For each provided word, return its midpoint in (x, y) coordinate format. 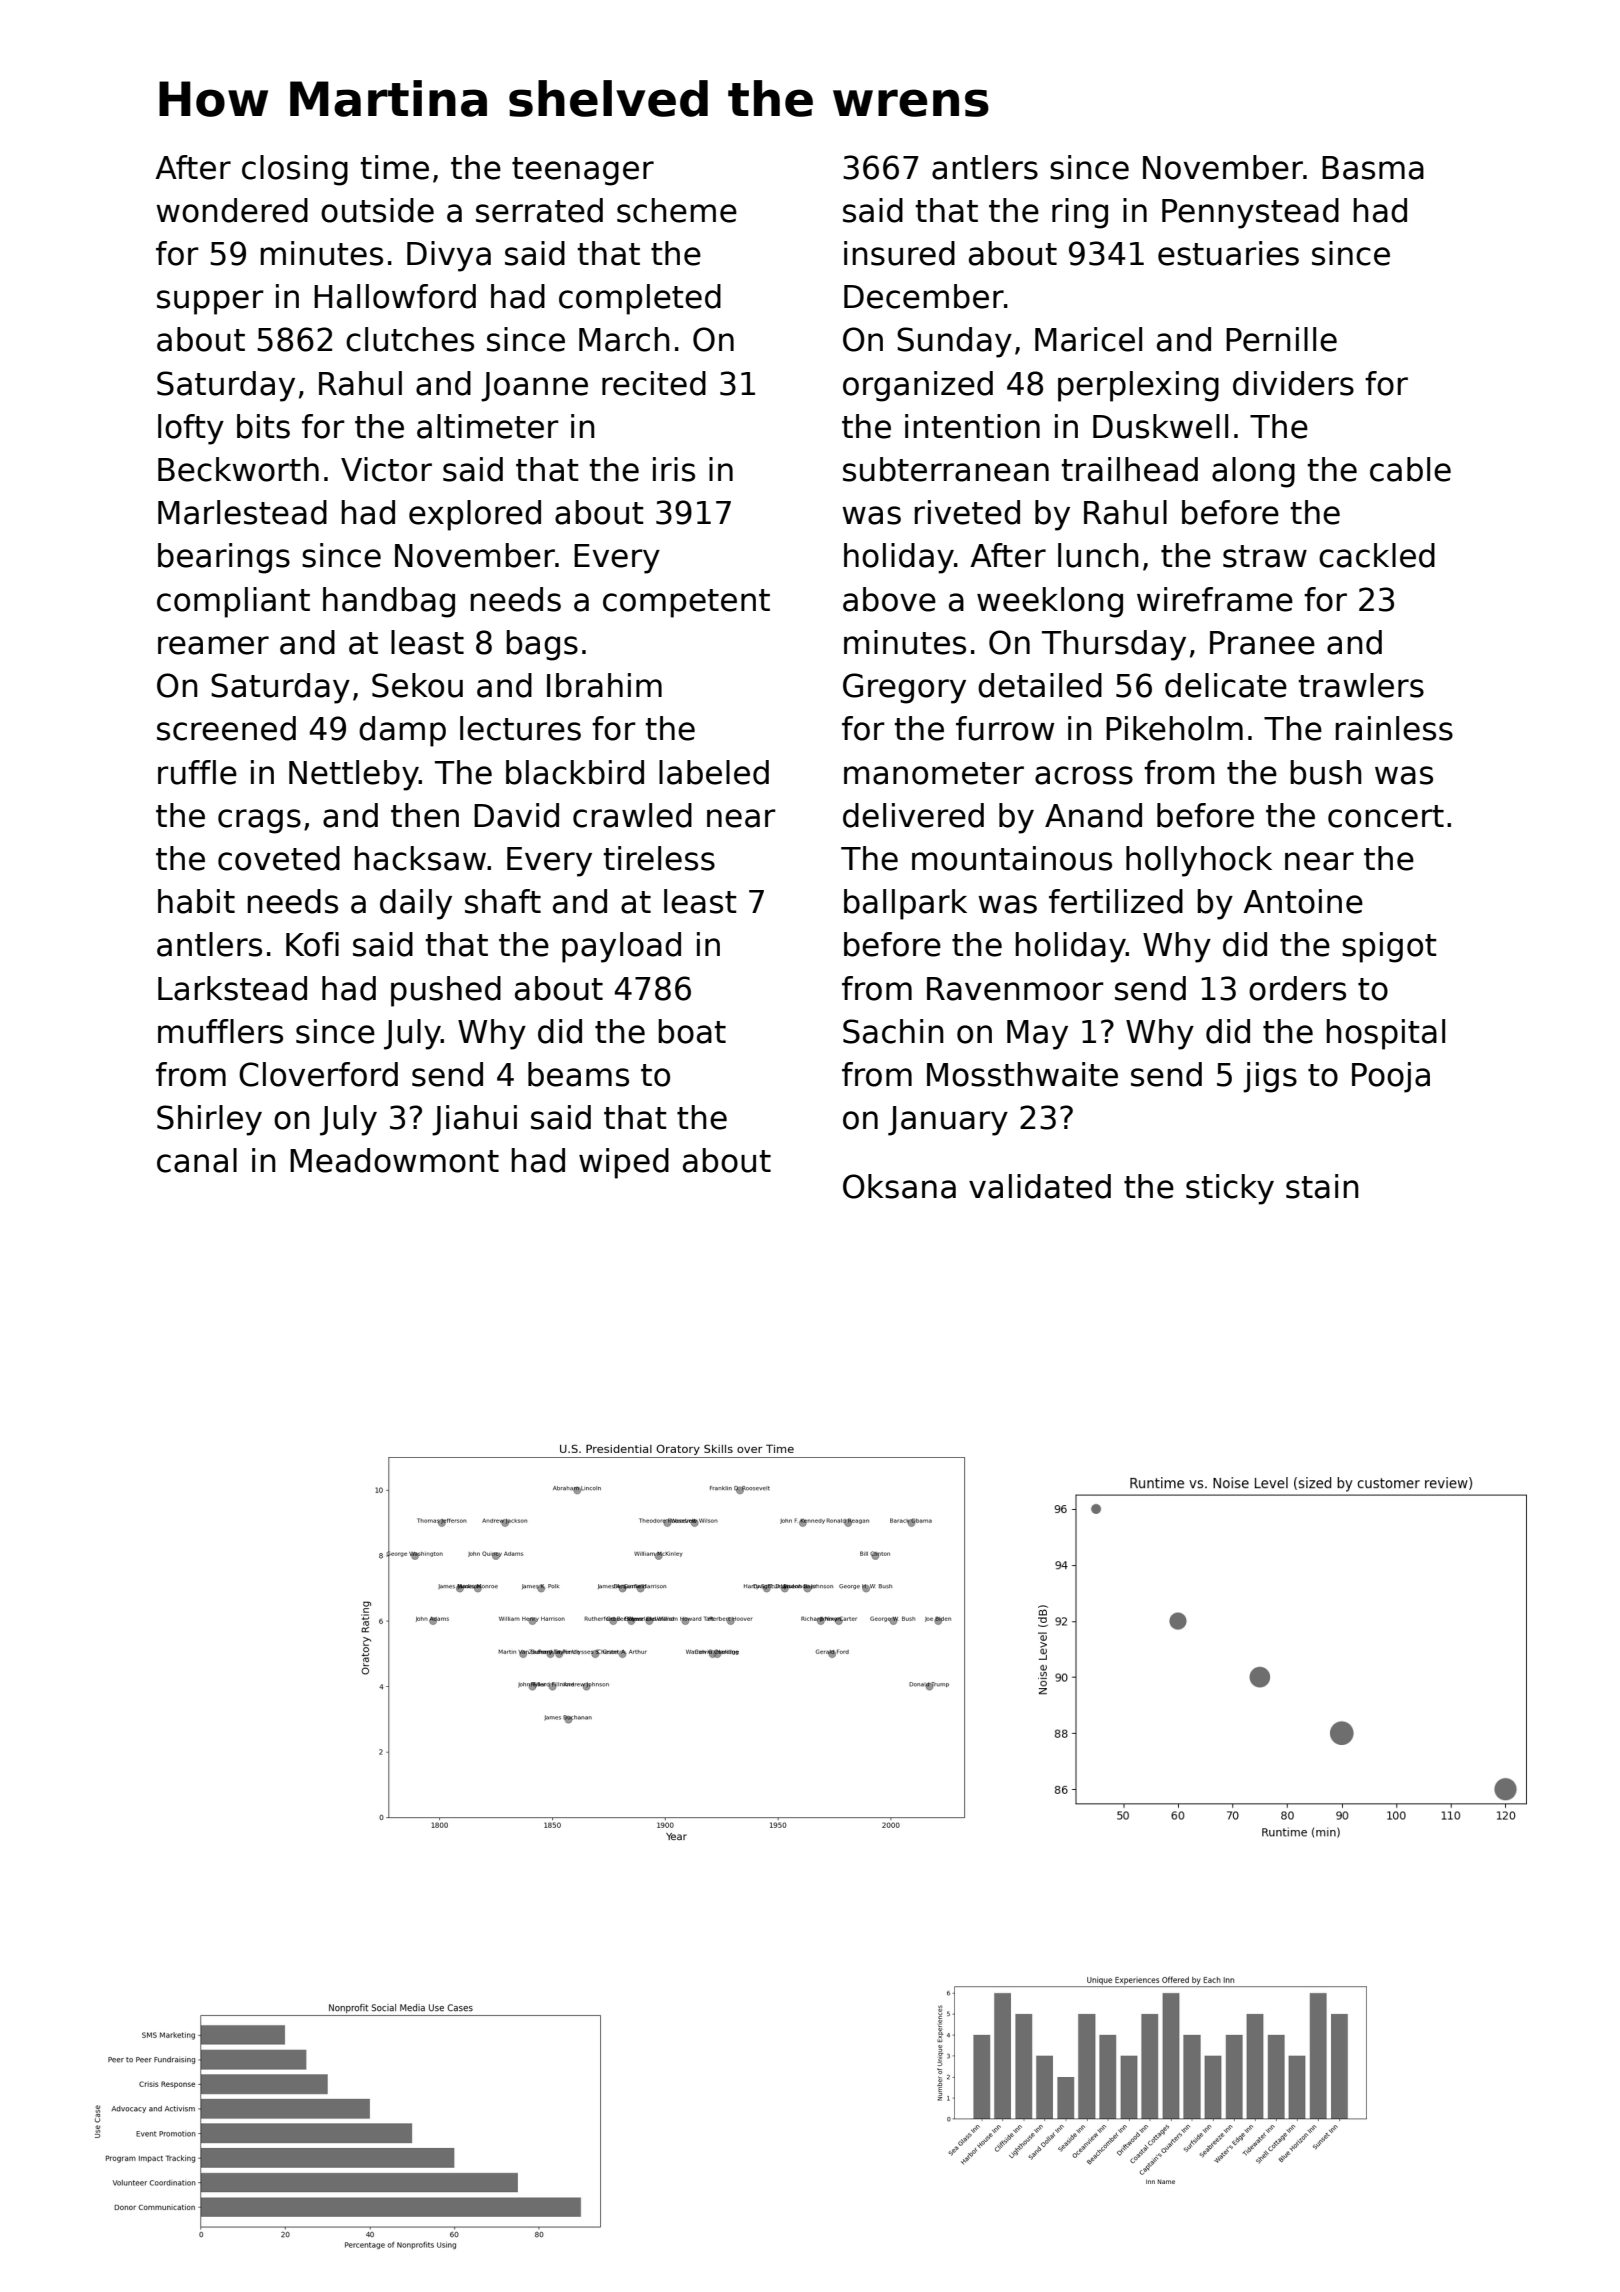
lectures (520, 728)
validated (1040, 1186)
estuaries (1228, 253)
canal (197, 1160)
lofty (191, 429)
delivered (913, 815)
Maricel (1088, 339)
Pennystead (1250, 213)
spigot (1389, 947)
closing (295, 170)
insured (899, 253)
